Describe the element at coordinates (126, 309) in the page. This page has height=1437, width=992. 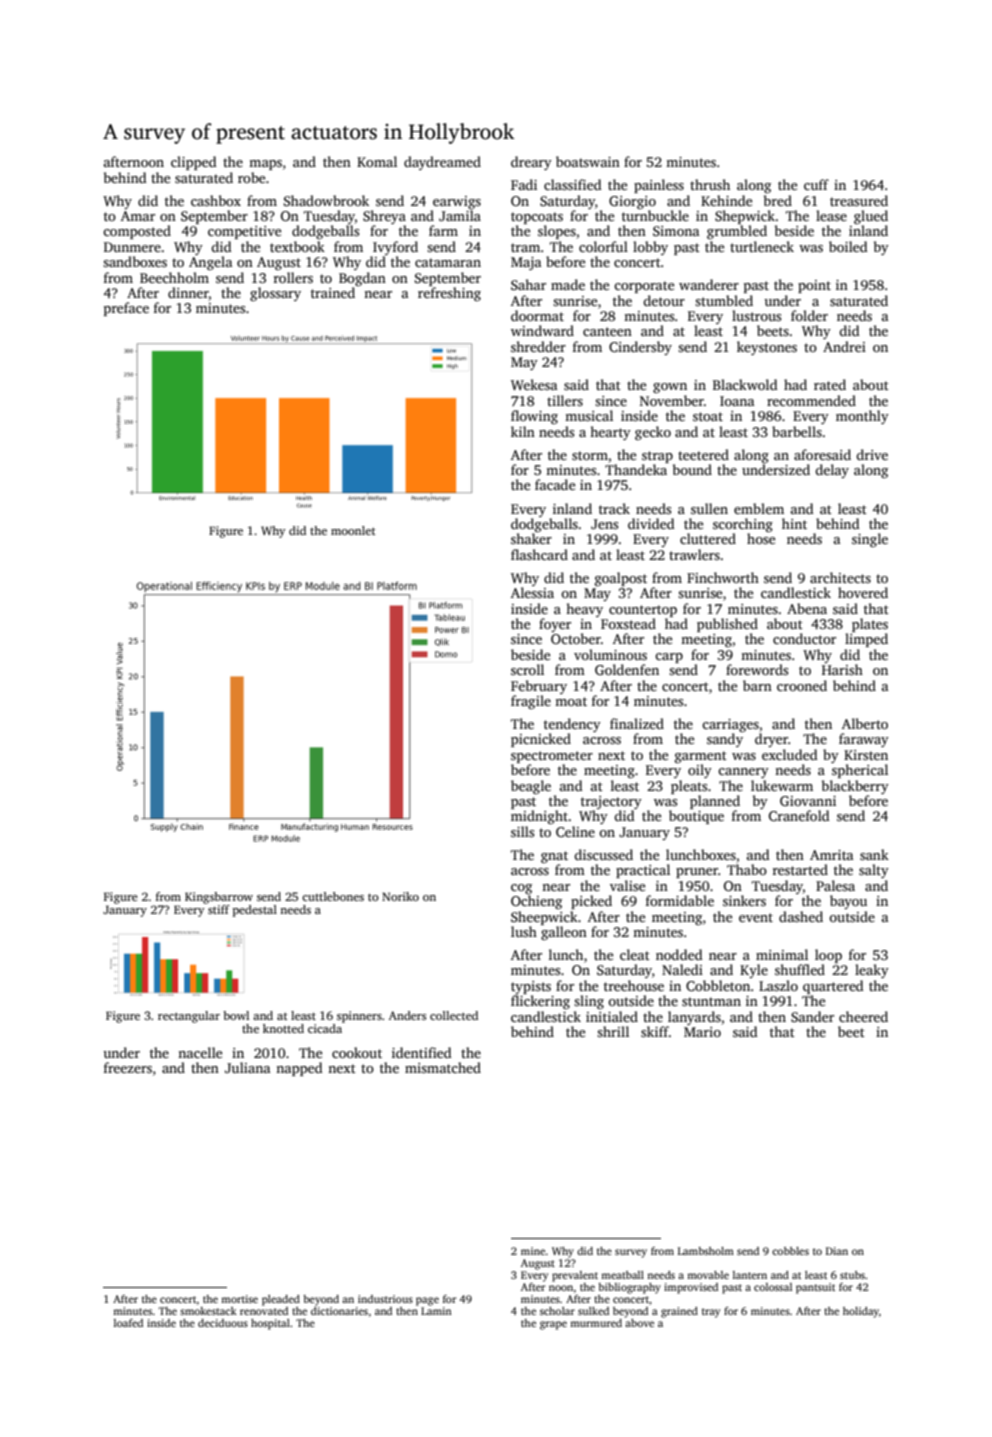
I see `preface` at that location.
